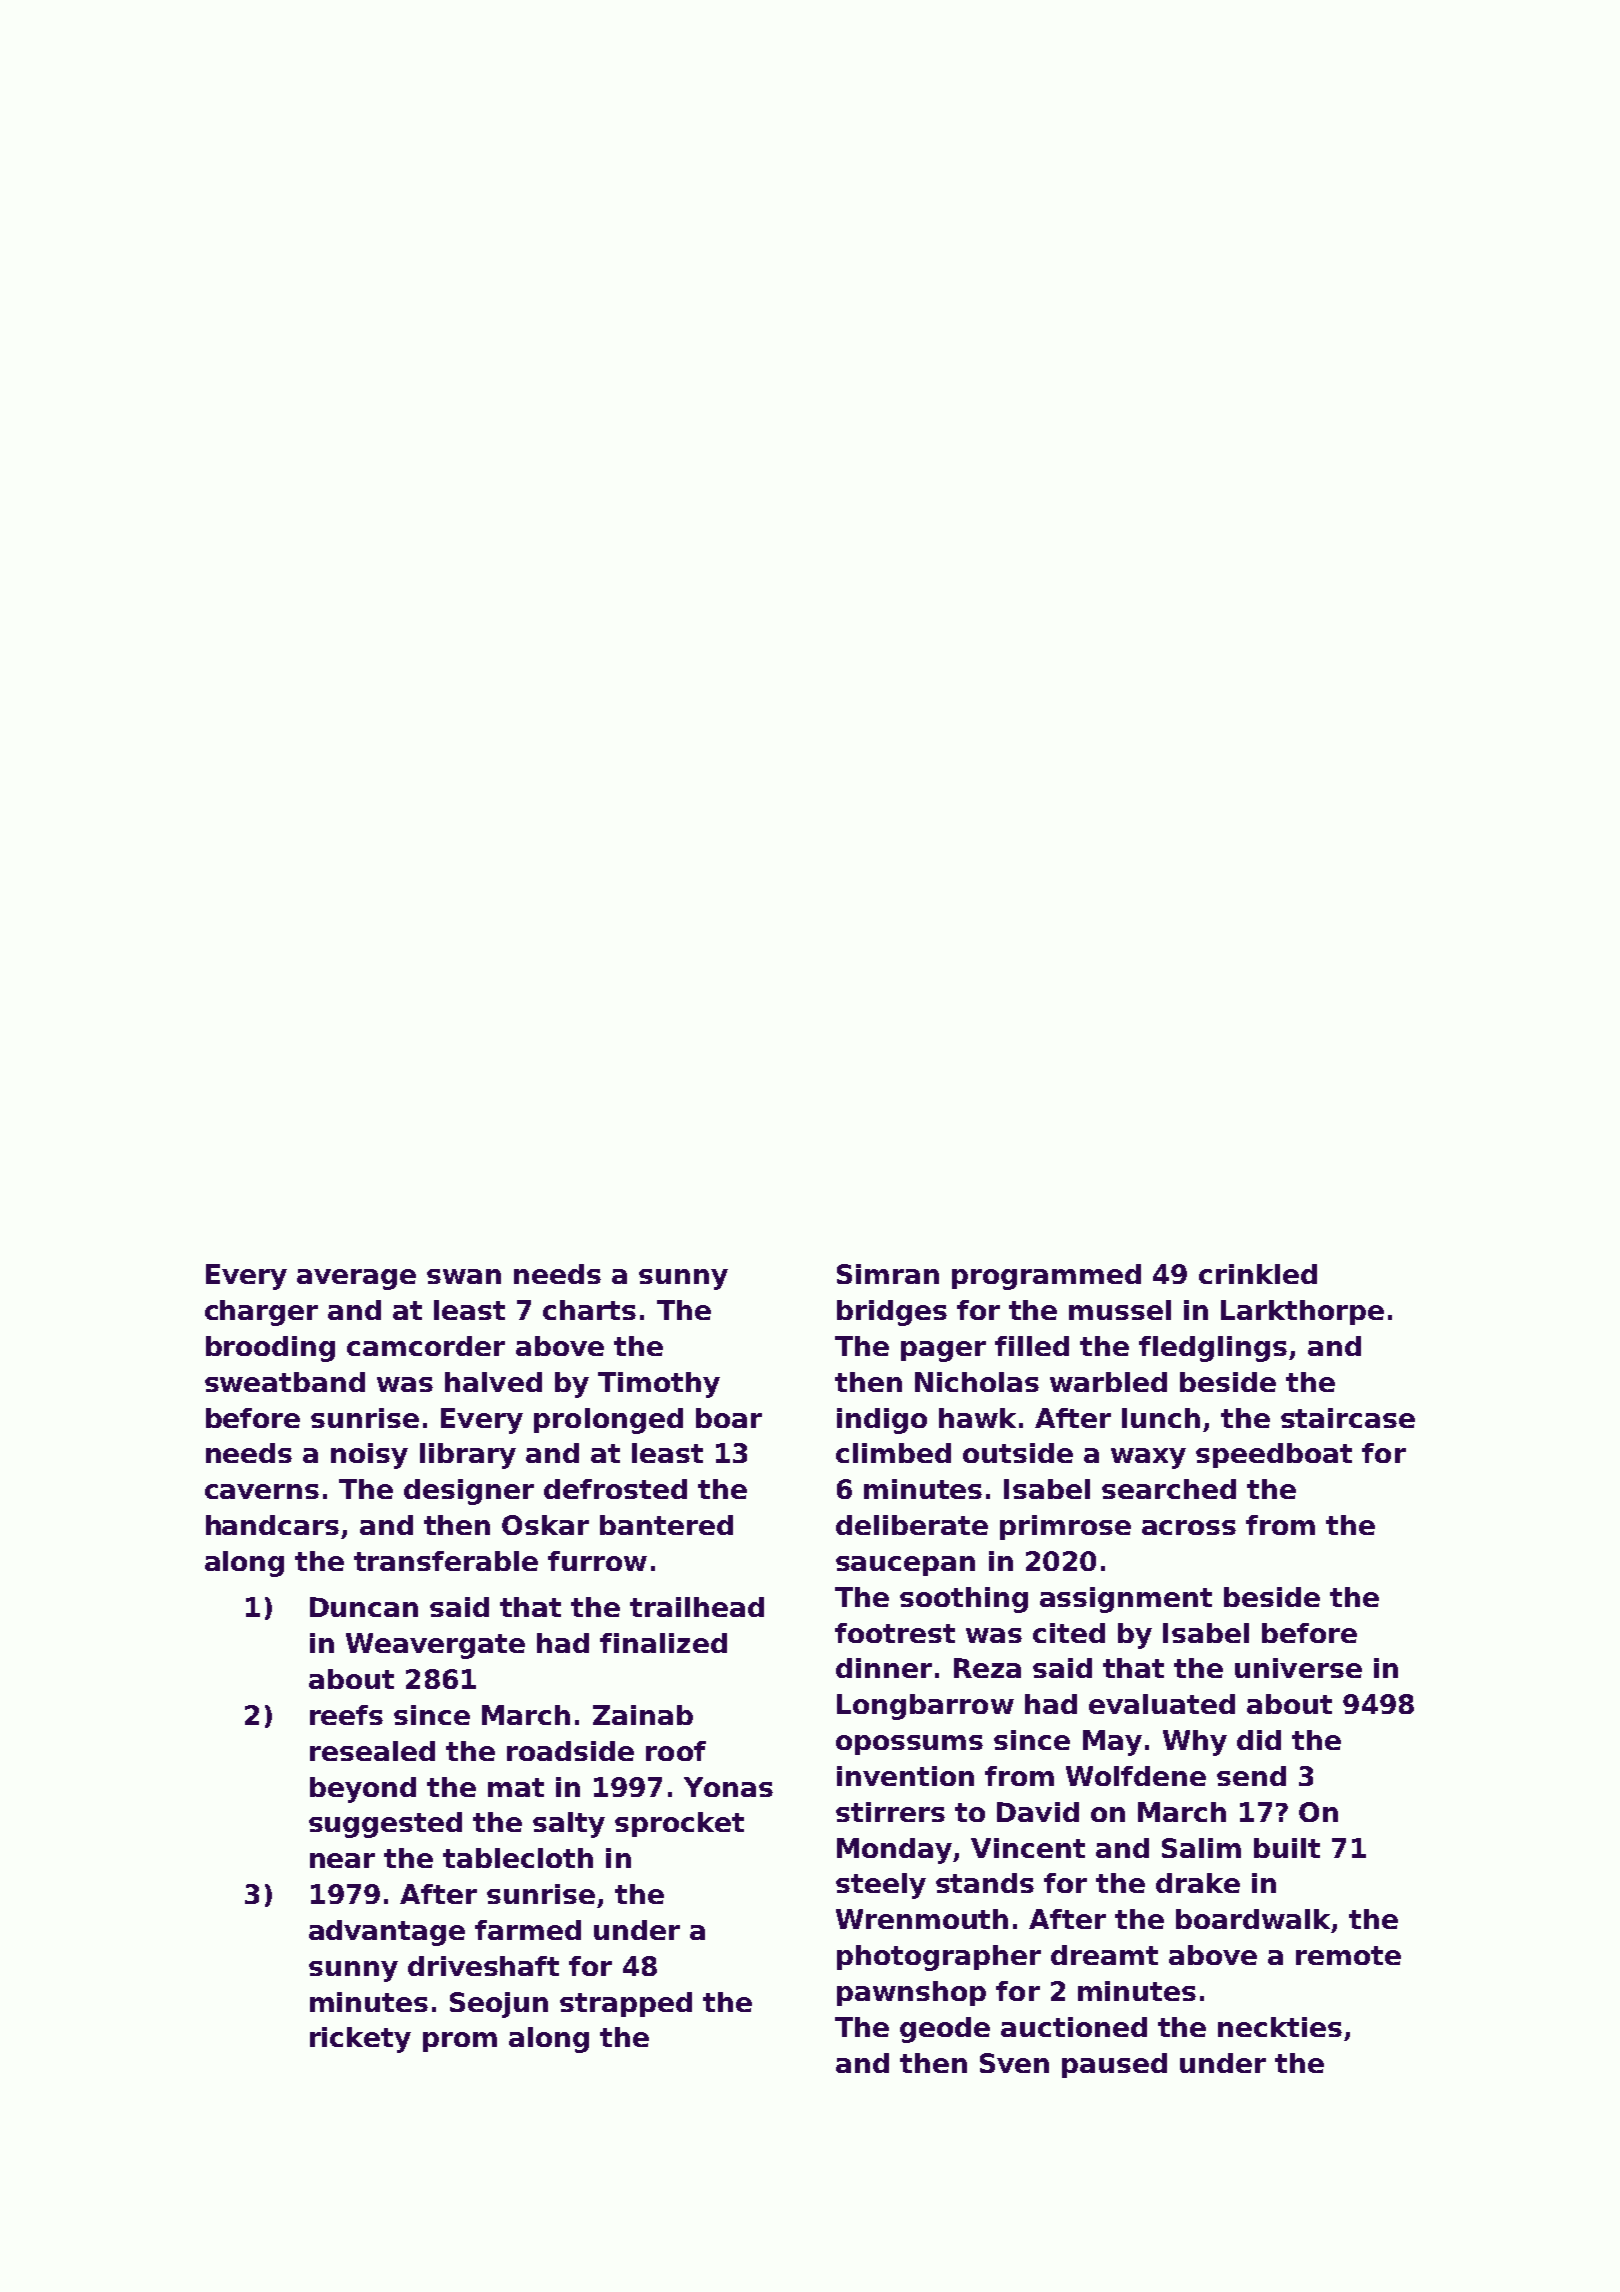 The height and width of the screenshot is (2292, 1620). Describe the element at coordinates (342, 1860) in the screenshot. I see `near` at that location.
